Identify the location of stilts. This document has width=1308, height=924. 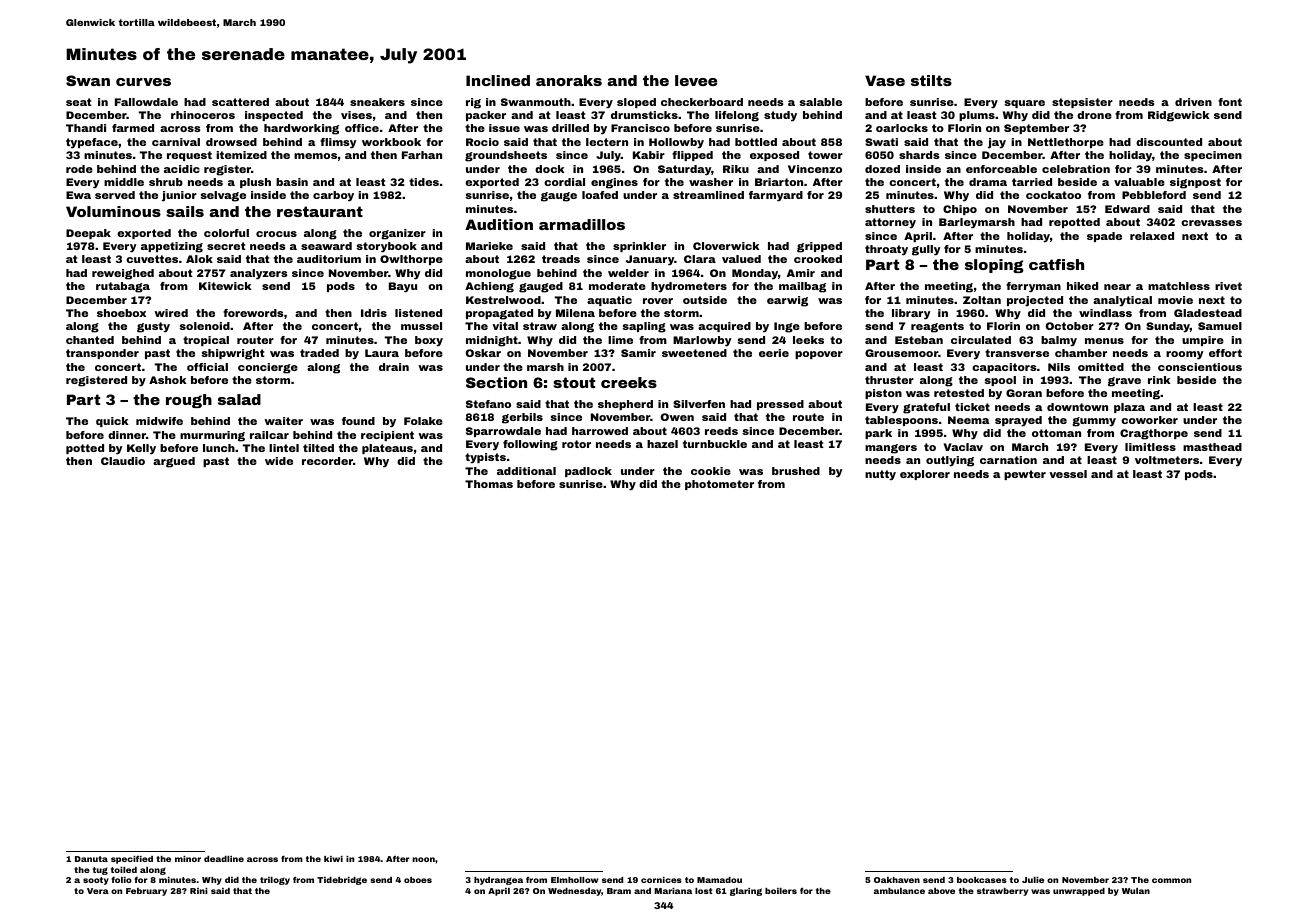
(931, 80).
